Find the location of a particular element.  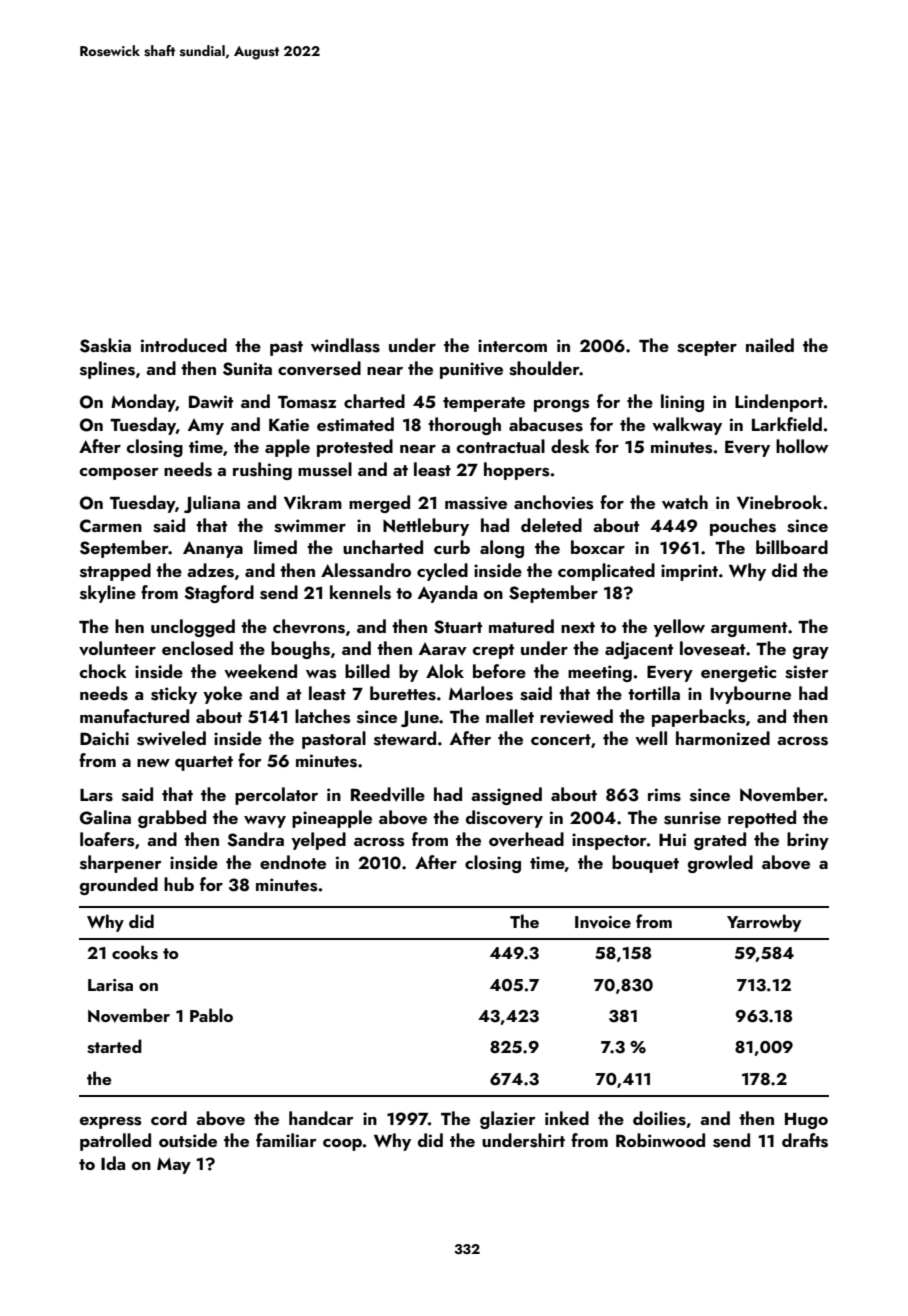

scepter is located at coordinates (707, 348).
